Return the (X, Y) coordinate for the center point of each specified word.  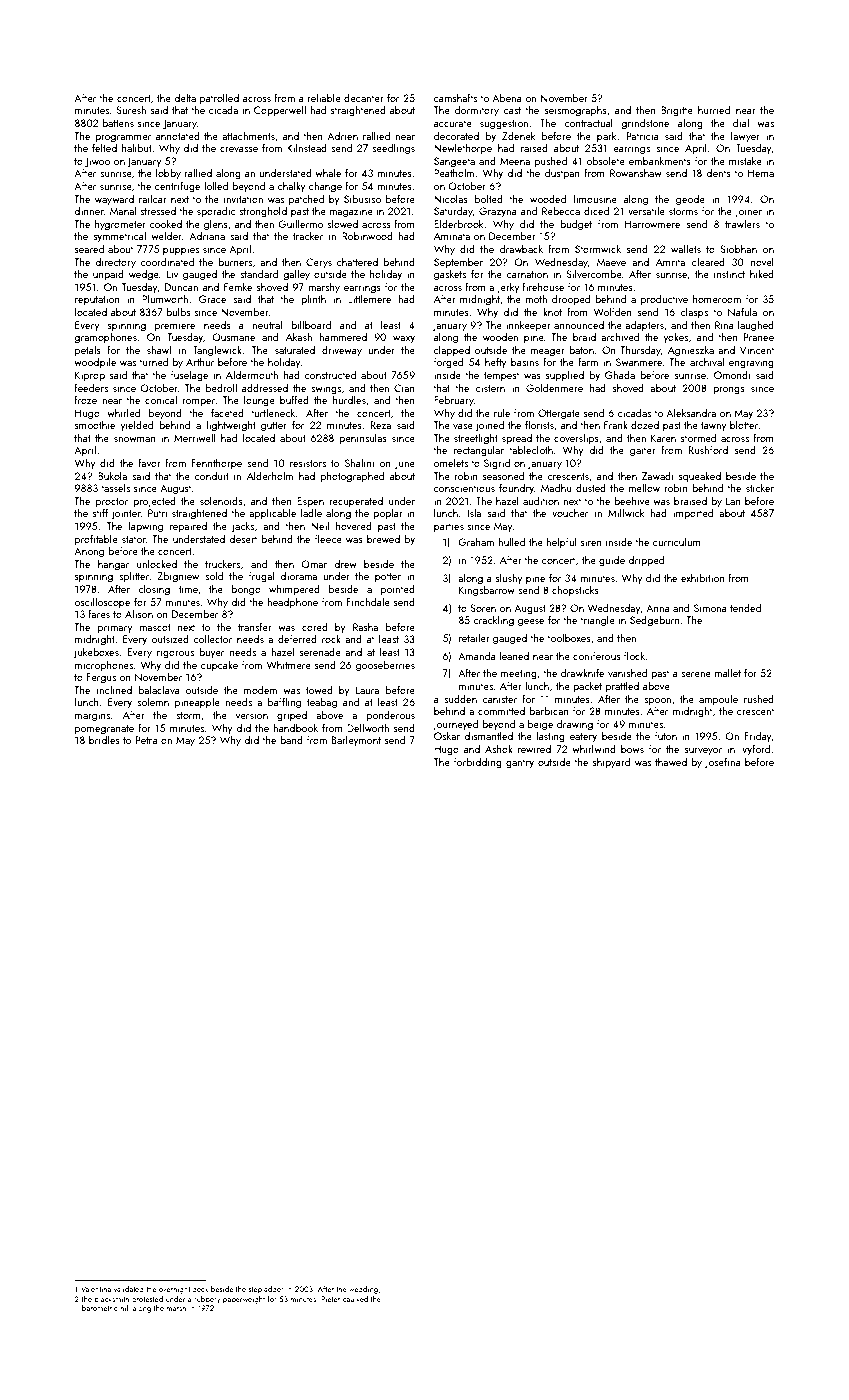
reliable (324, 97)
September (458, 263)
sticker (760, 487)
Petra (147, 740)
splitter (134, 577)
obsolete (605, 160)
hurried (714, 109)
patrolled (219, 98)
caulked (355, 1299)
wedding (363, 1290)
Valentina (96, 1289)
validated (129, 1289)
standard (259, 273)
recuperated (356, 501)
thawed (671, 761)
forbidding (478, 763)
